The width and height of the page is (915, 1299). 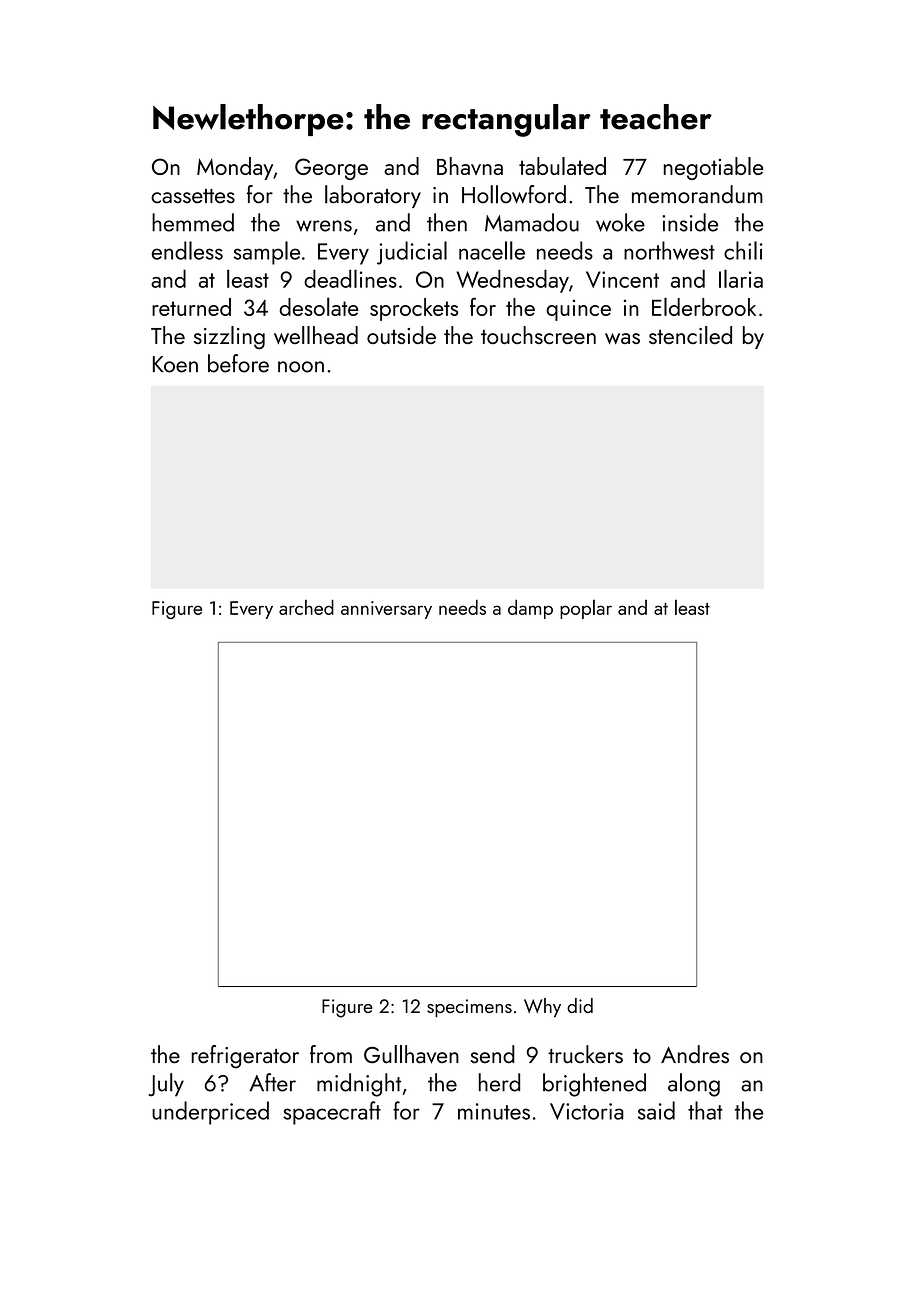 I want to click on that, so click(x=705, y=1110).
